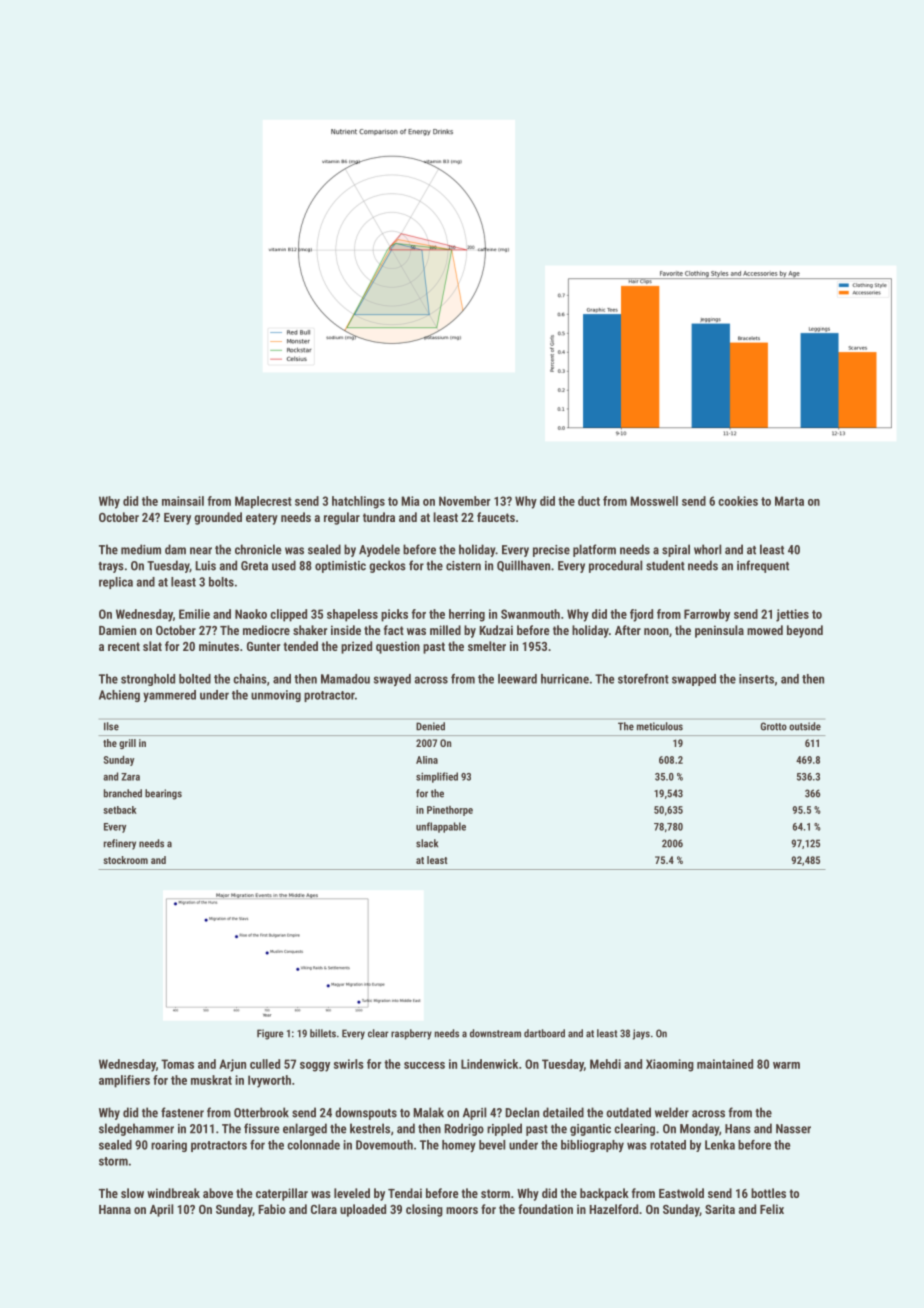 This screenshot has width=924, height=1308. I want to click on stockroom, so click(125, 860).
